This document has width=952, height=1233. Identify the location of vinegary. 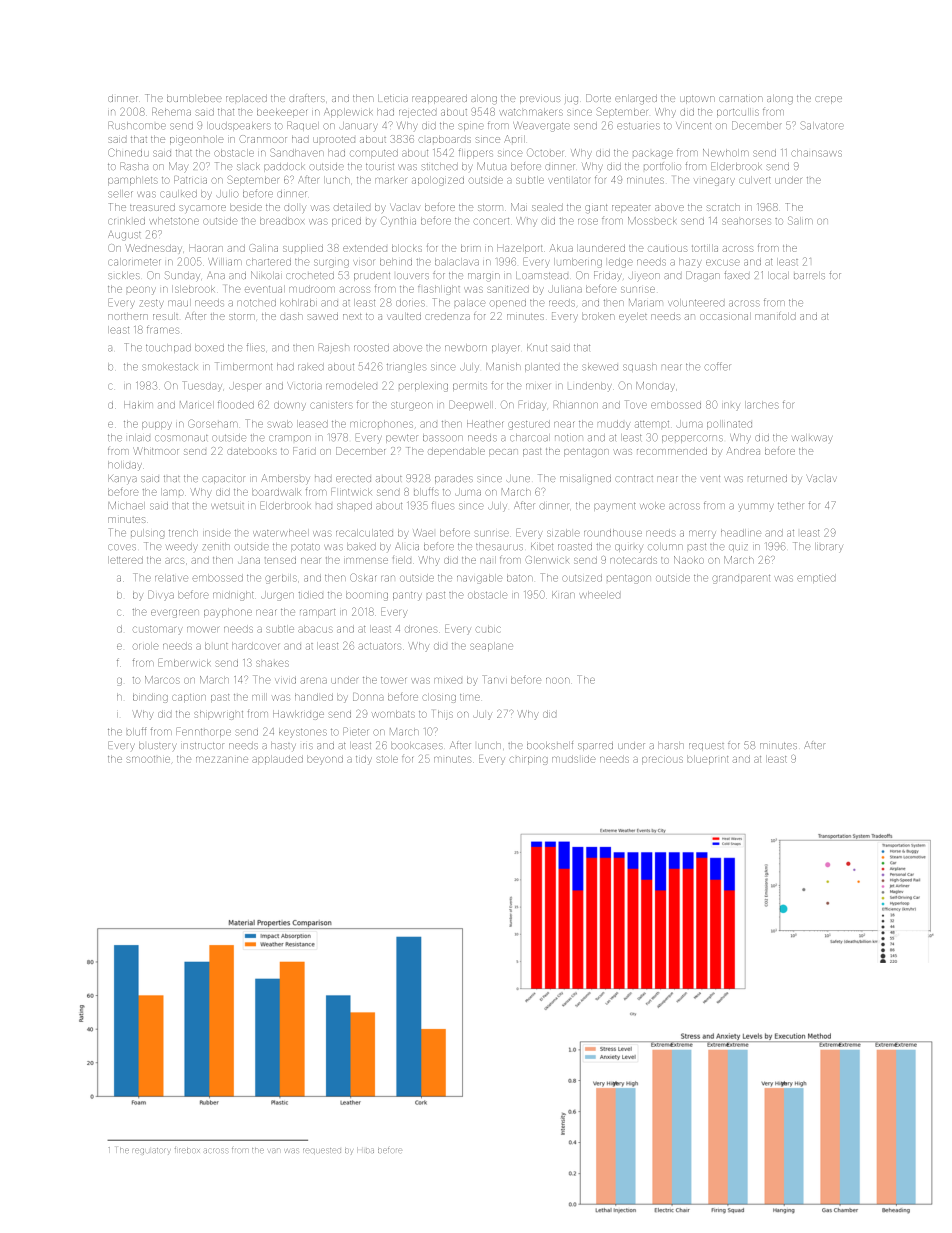
(714, 182).
